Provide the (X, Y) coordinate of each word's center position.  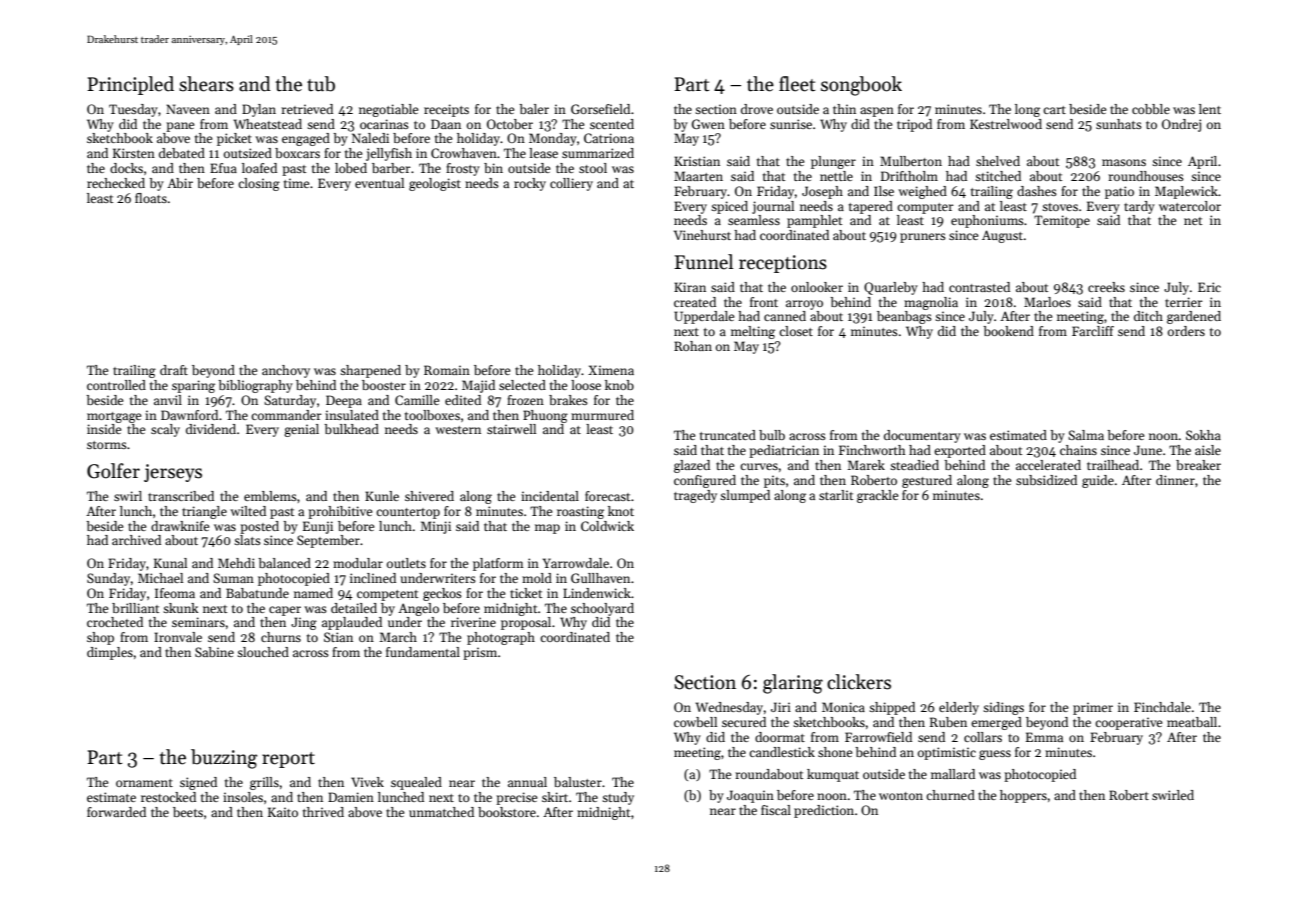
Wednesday (729, 708)
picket (234, 139)
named (313, 593)
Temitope (1062, 221)
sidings (1003, 708)
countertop (408, 513)
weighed (922, 192)
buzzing (224, 759)
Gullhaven (600, 578)
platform (498, 564)
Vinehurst (702, 235)
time (297, 183)
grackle (878, 496)
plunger (833, 162)
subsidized (1046, 480)
